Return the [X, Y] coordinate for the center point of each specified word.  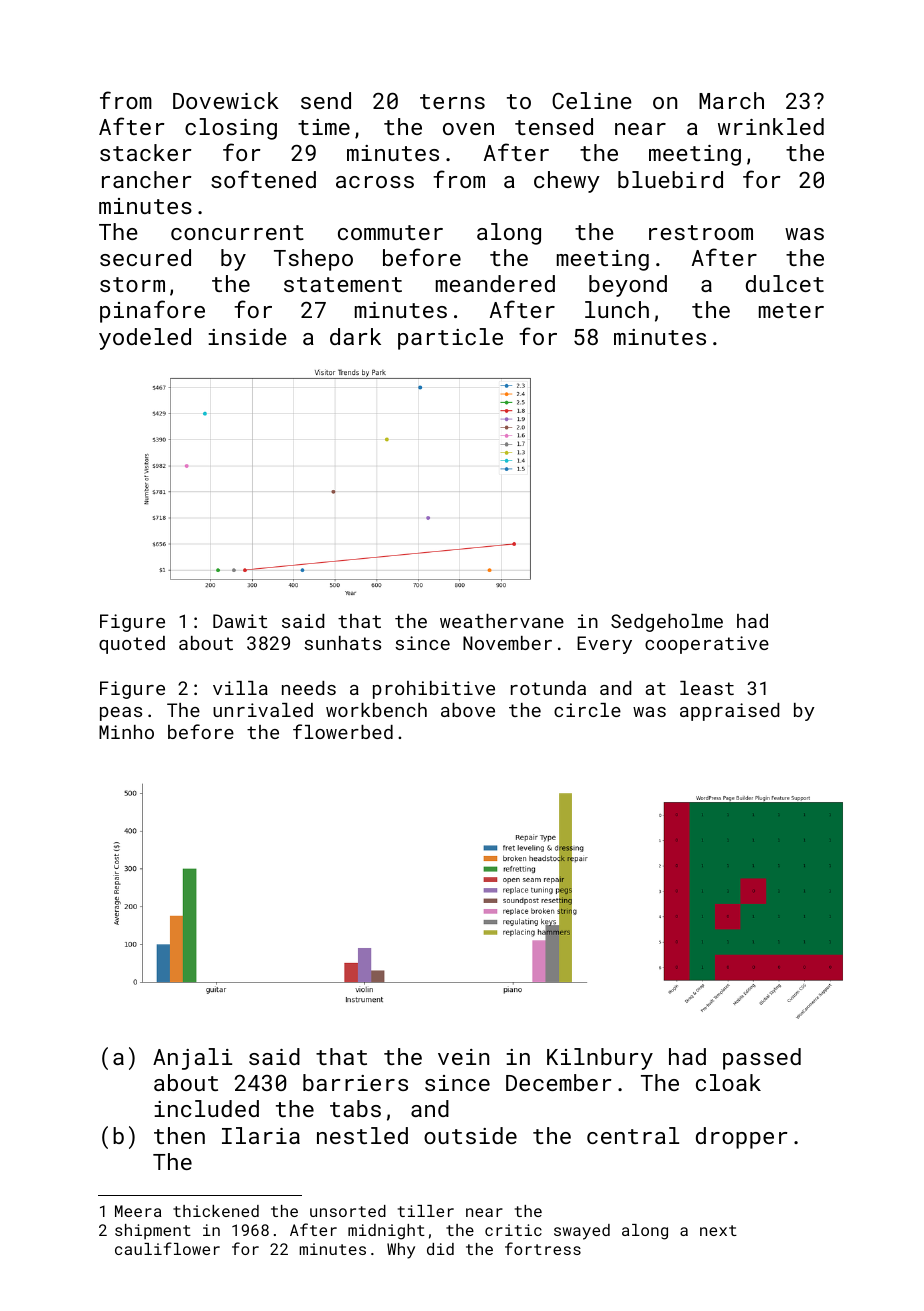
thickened [216, 1211]
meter [791, 310]
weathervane [502, 621]
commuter [390, 232]
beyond [628, 286]
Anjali [192, 1059]
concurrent [237, 232]
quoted [132, 645]
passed [762, 1059]
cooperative [707, 645]
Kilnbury [600, 1059]
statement [343, 284]
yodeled [145, 339]
